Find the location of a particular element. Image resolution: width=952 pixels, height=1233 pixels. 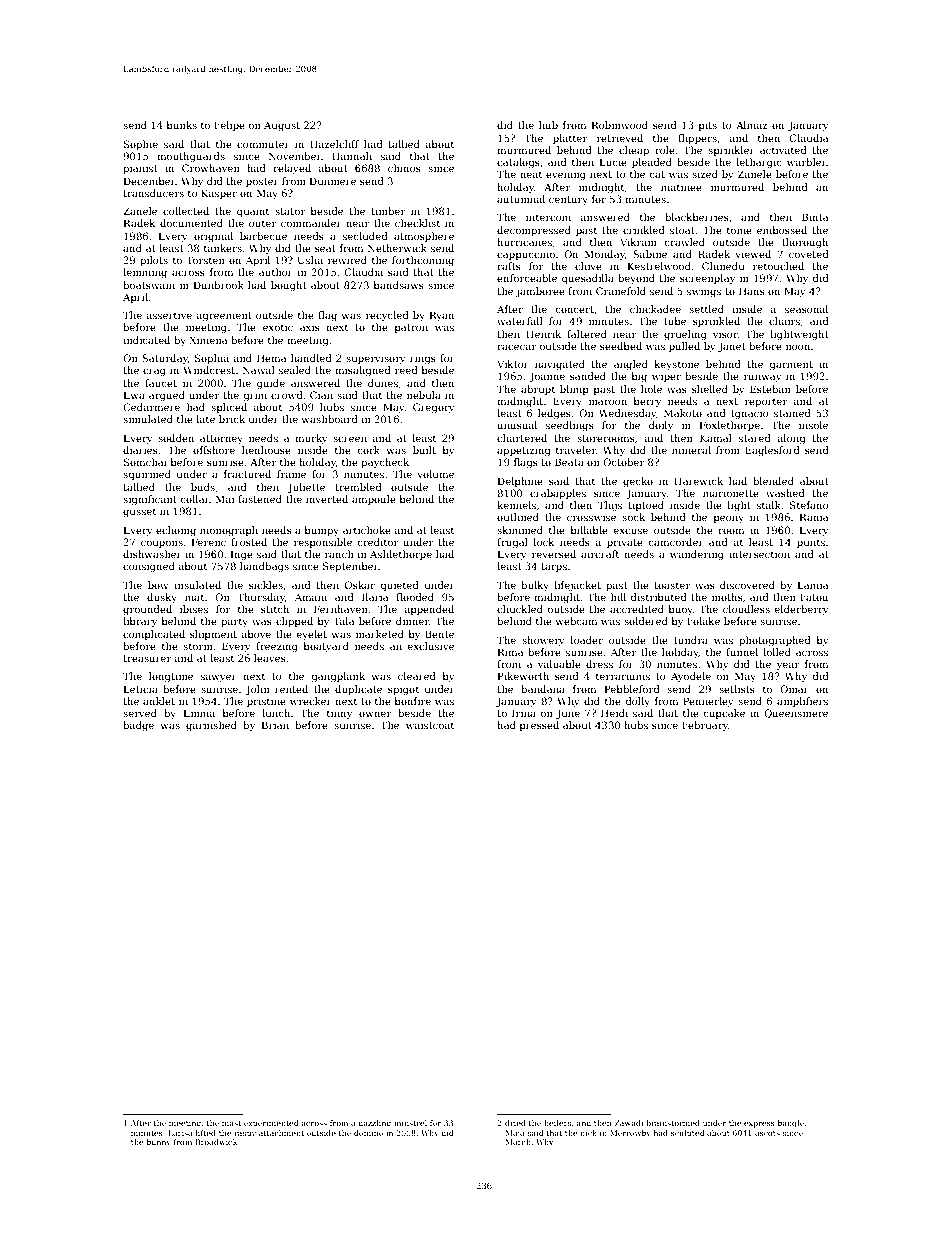

sealed is located at coordinates (295, 370).
